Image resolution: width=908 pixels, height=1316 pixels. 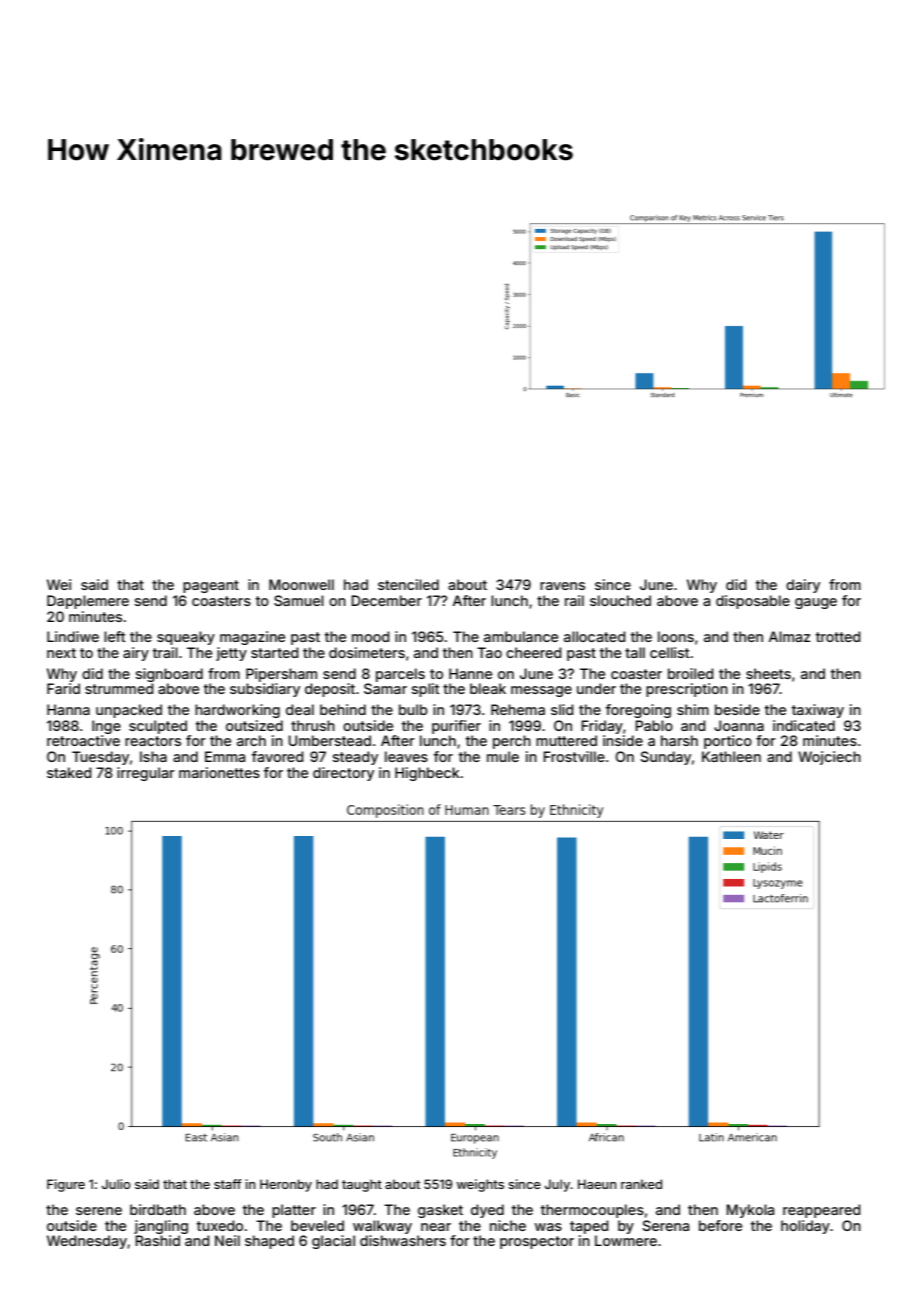 I want to click on taxiway, so click(x=818, y=711).
